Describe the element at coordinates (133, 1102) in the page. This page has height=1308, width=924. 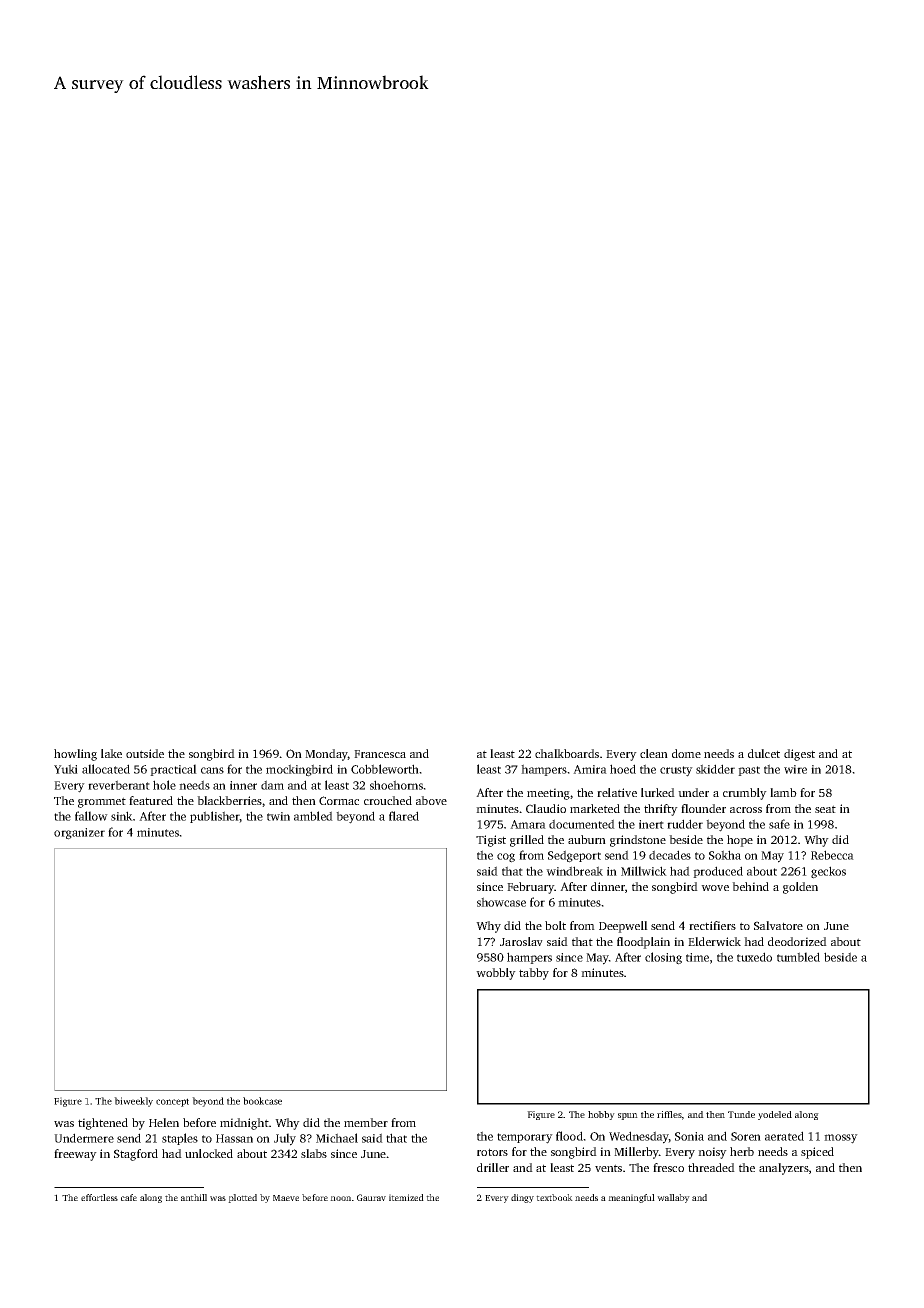
I see `biweekly` at that location.
